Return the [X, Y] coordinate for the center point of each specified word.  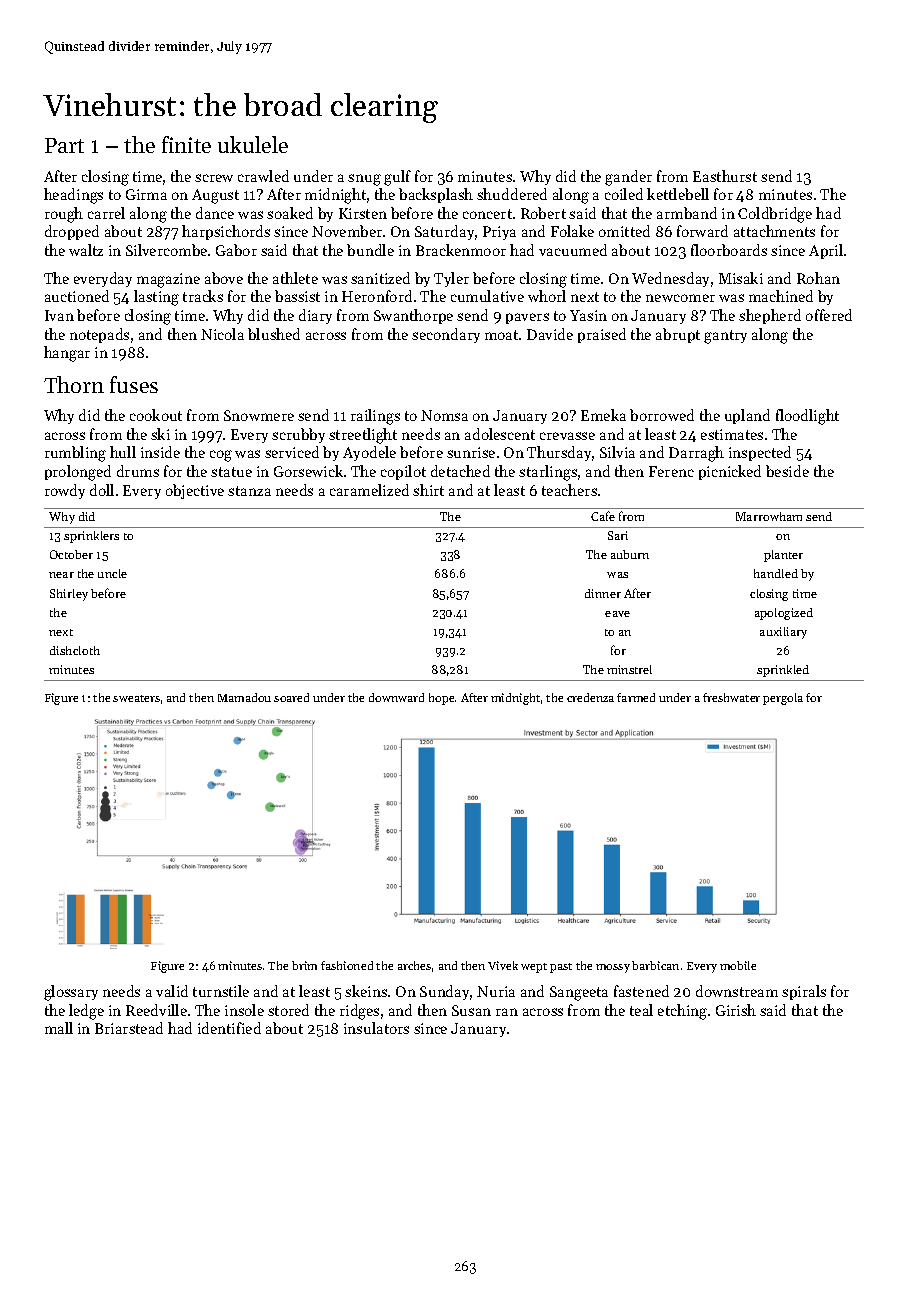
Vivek [503, 965]
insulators [376, 1028]
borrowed [662, 415]
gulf [397, 178]
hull [123, 452]
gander [628, 178]
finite [186, 144]
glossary [71, 993]
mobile [738, 965]
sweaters [136, 698]
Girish [736, 1010]
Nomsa [444, 415]
